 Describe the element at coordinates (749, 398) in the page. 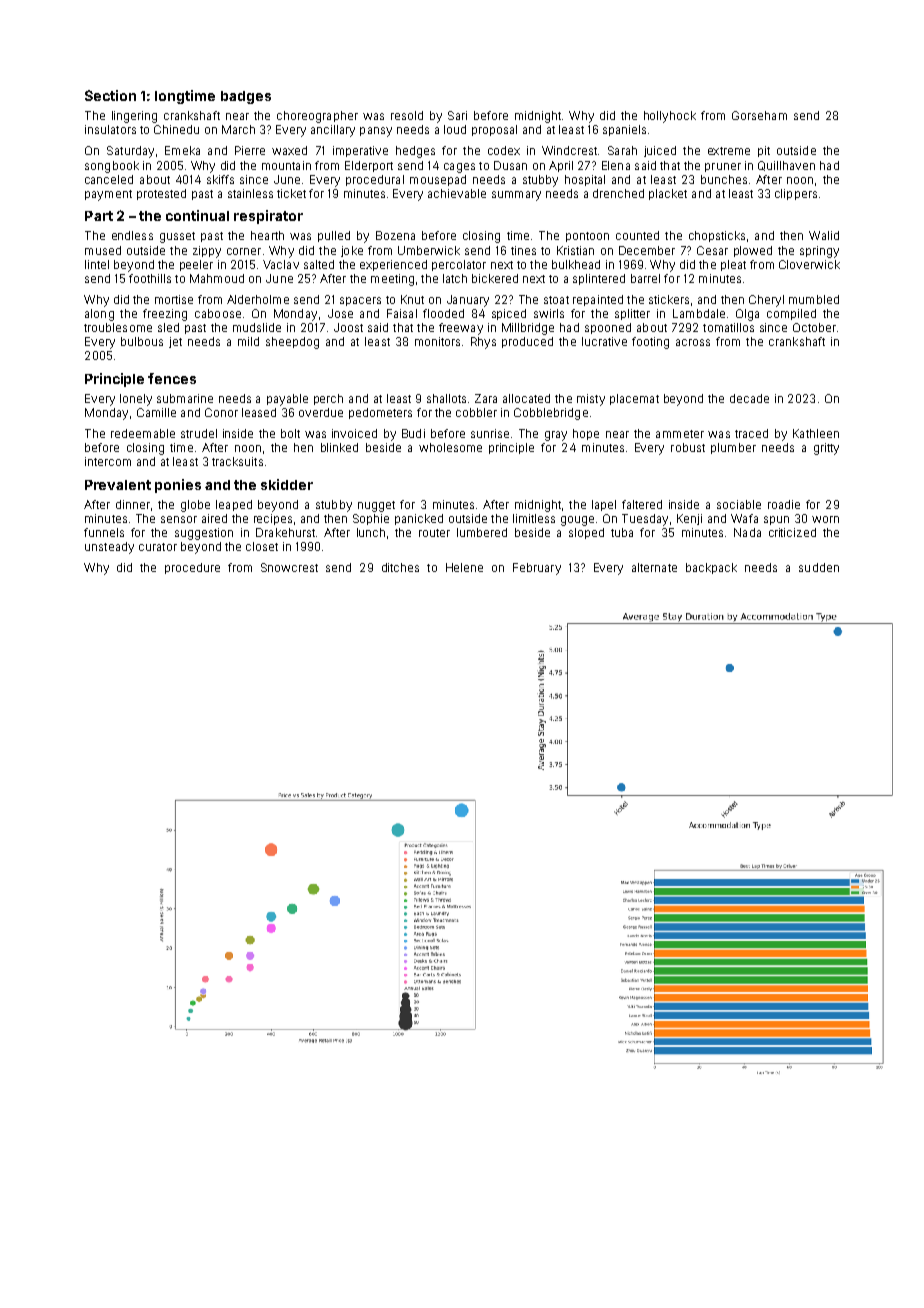

I see `decade` at that location.
